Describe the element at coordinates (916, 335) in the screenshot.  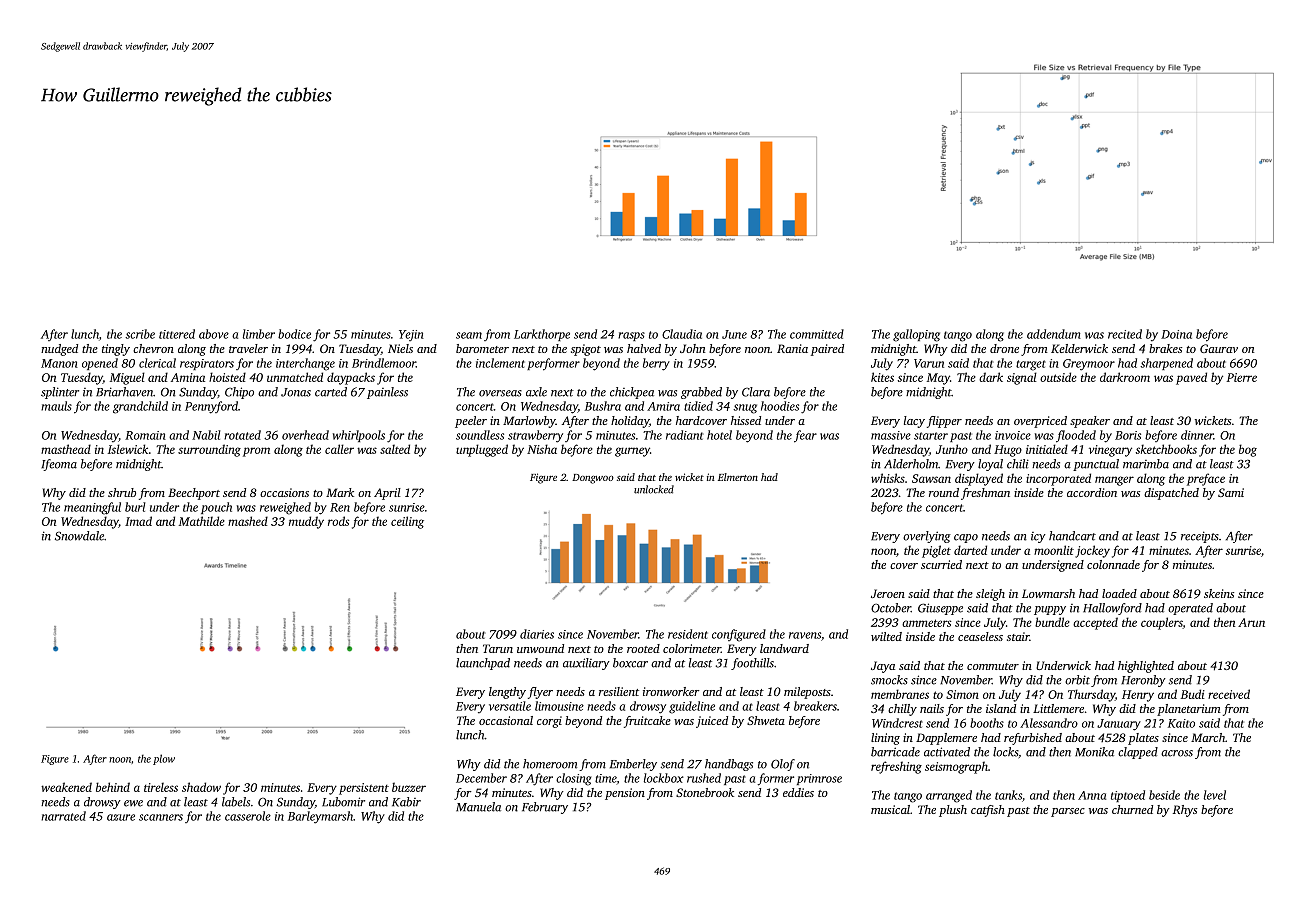
I see `galloping` at that location.
